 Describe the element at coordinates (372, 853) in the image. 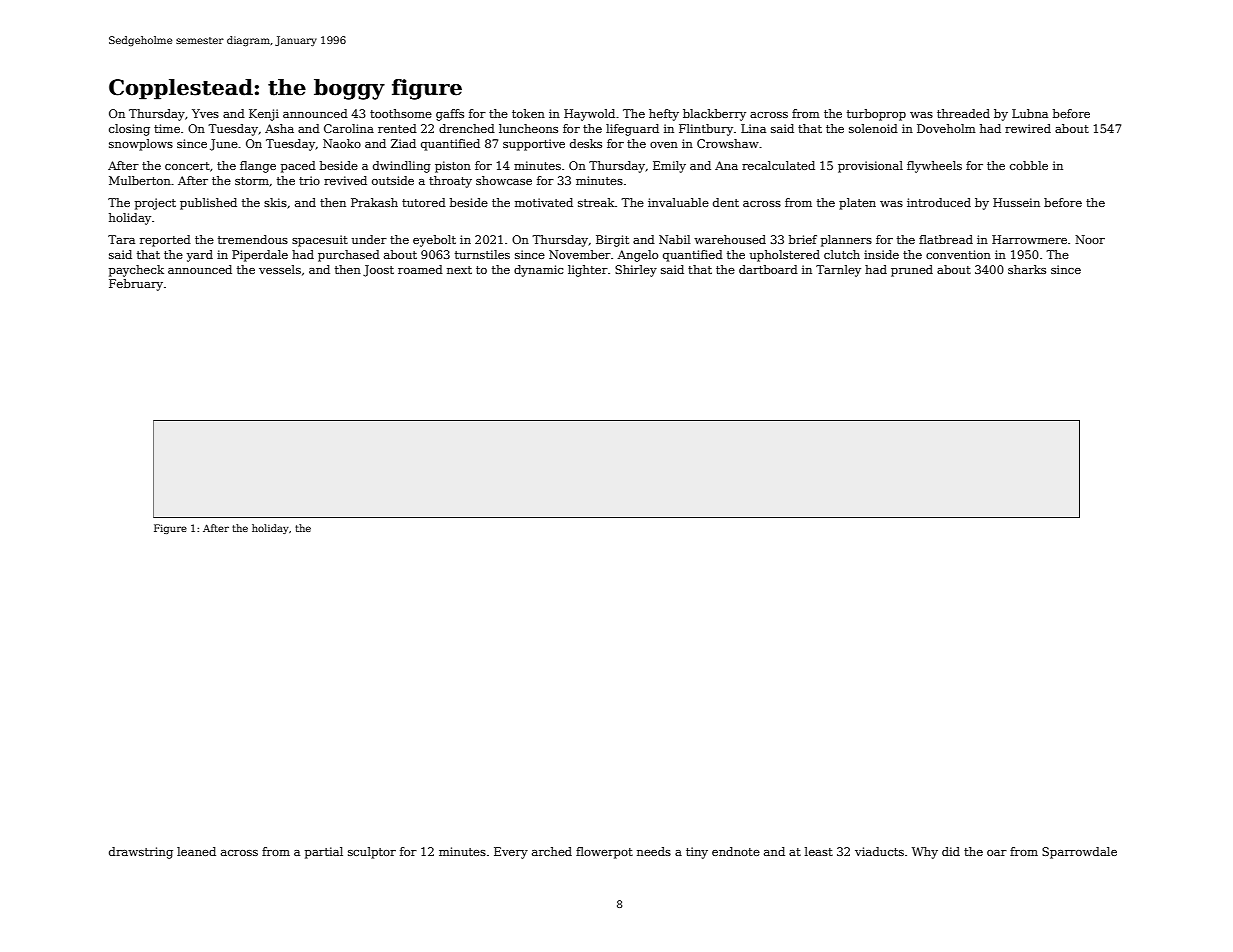

I see `sculptor` at that location.
